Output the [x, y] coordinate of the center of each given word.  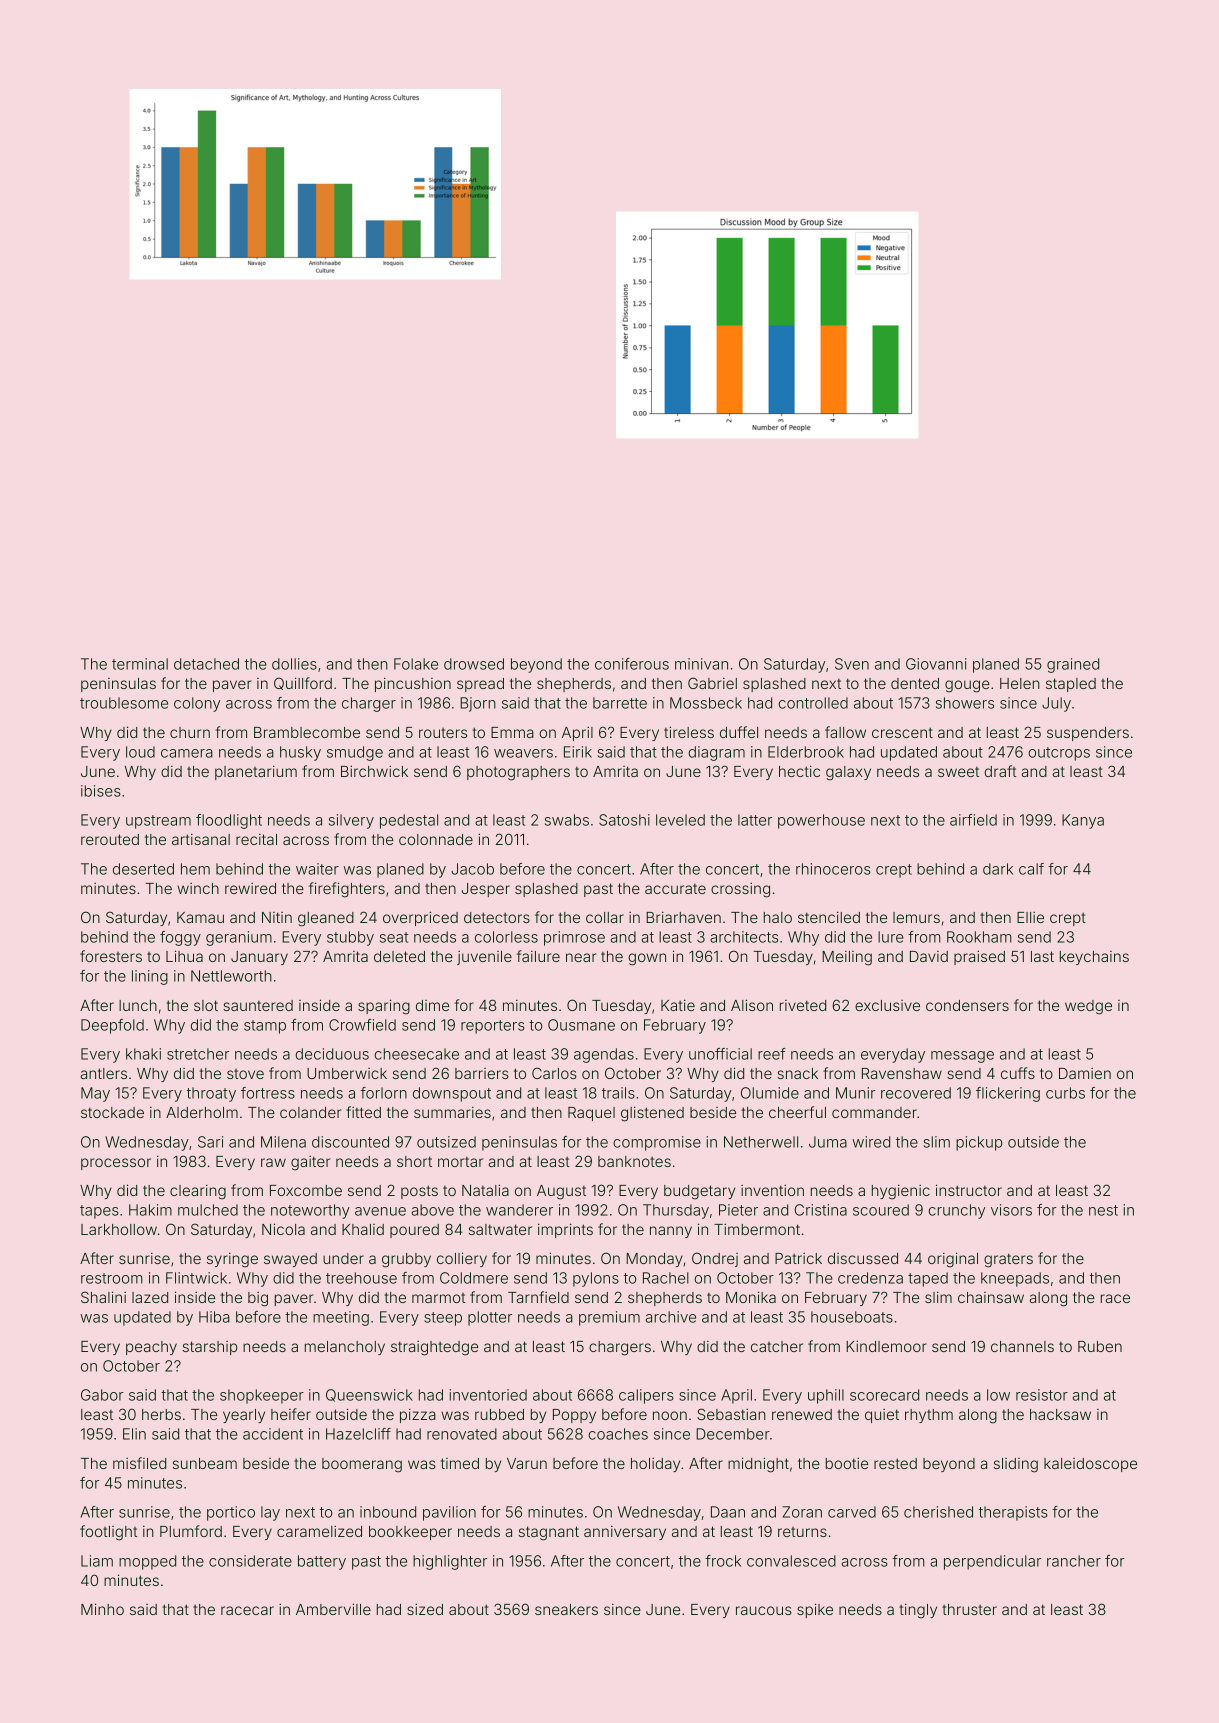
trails [618, 1093]
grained [1073, 665]
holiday [655, 1465]
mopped [147, 1562]
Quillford [303, 683]
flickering [1008, 1094]
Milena [283, 1142]
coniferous [632, 664]
